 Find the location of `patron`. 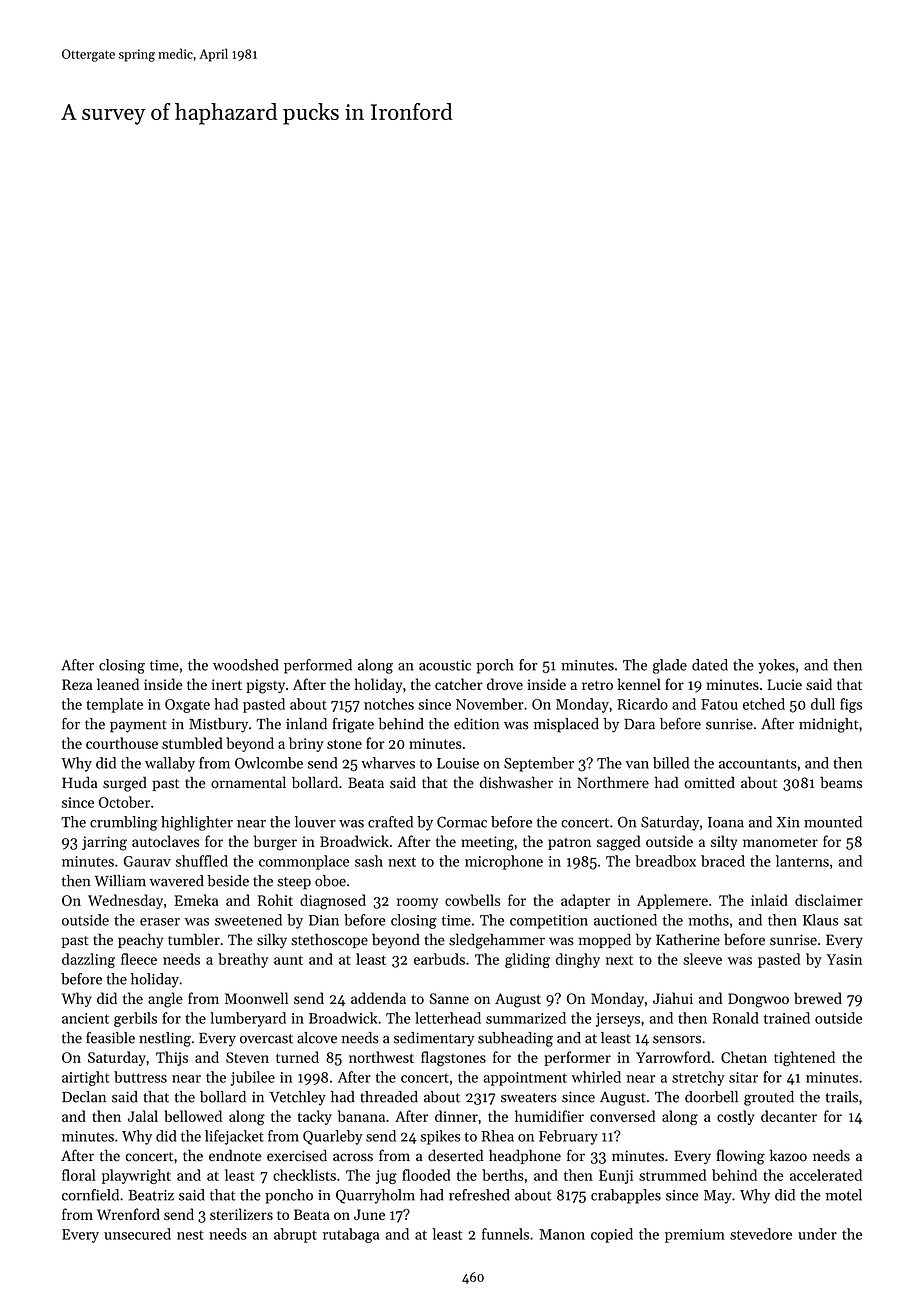

patron is located at coordinates (569, 844).
